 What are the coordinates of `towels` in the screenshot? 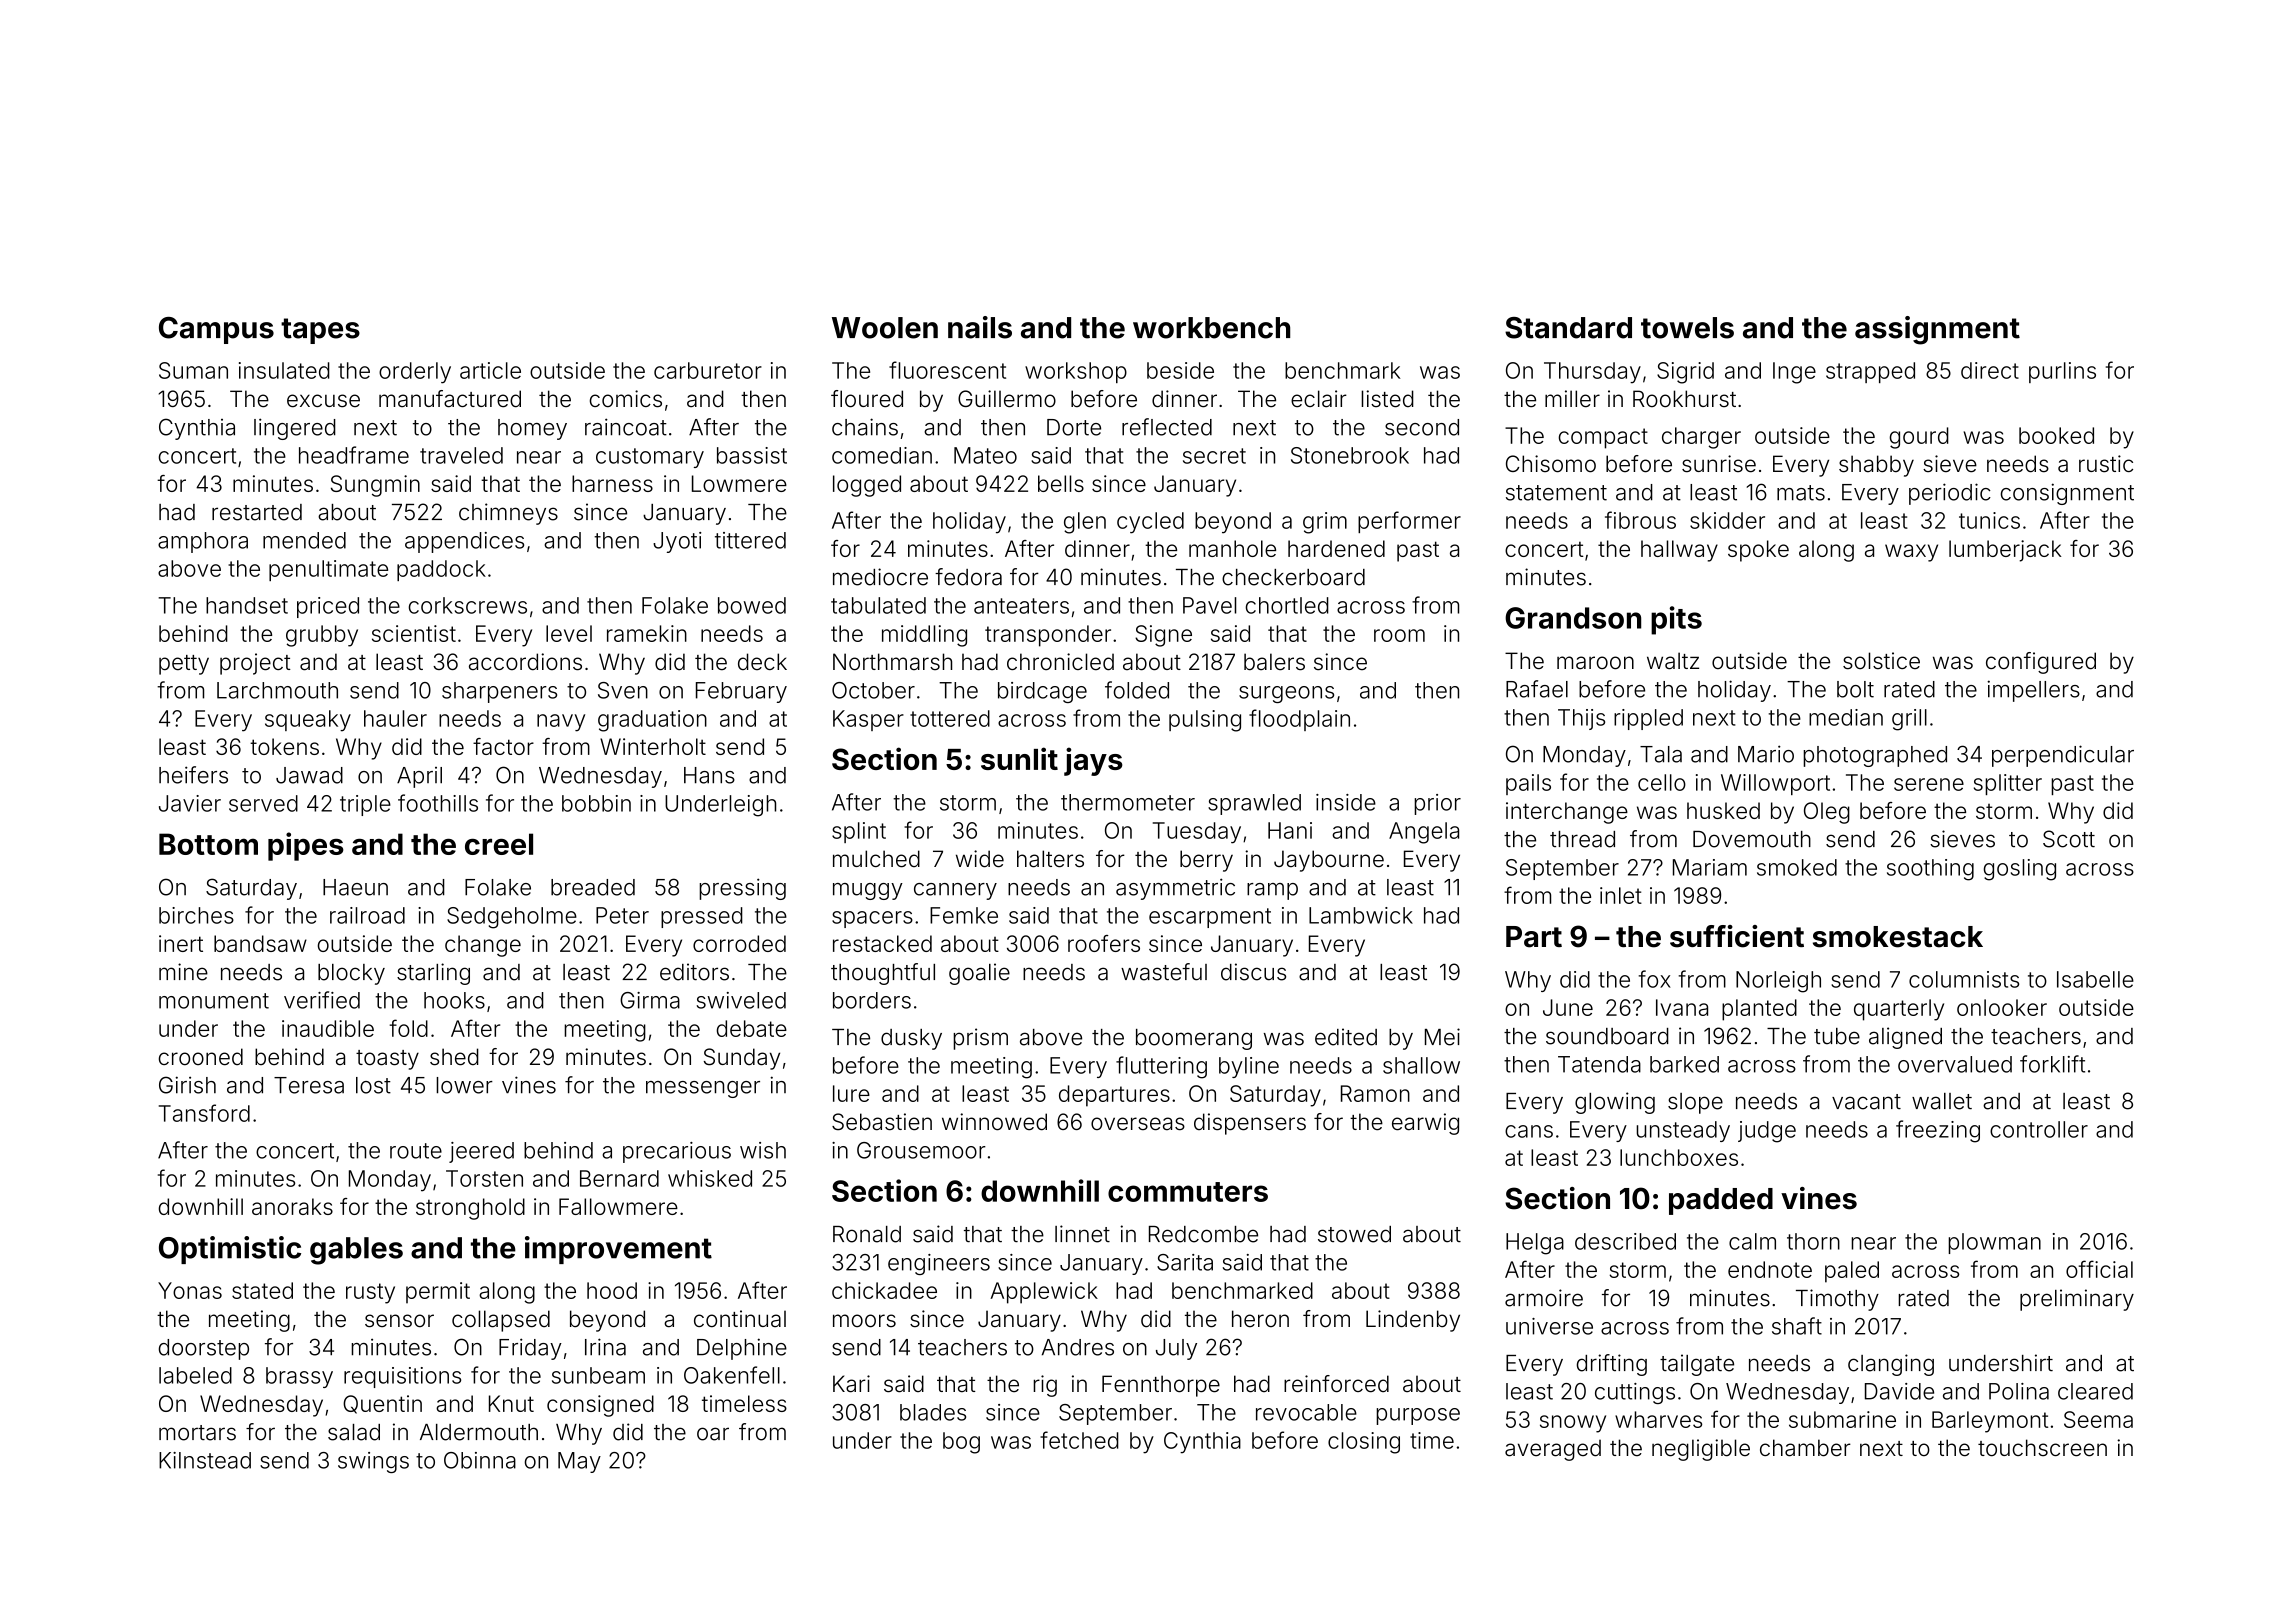 It's located at (1687, 328).
